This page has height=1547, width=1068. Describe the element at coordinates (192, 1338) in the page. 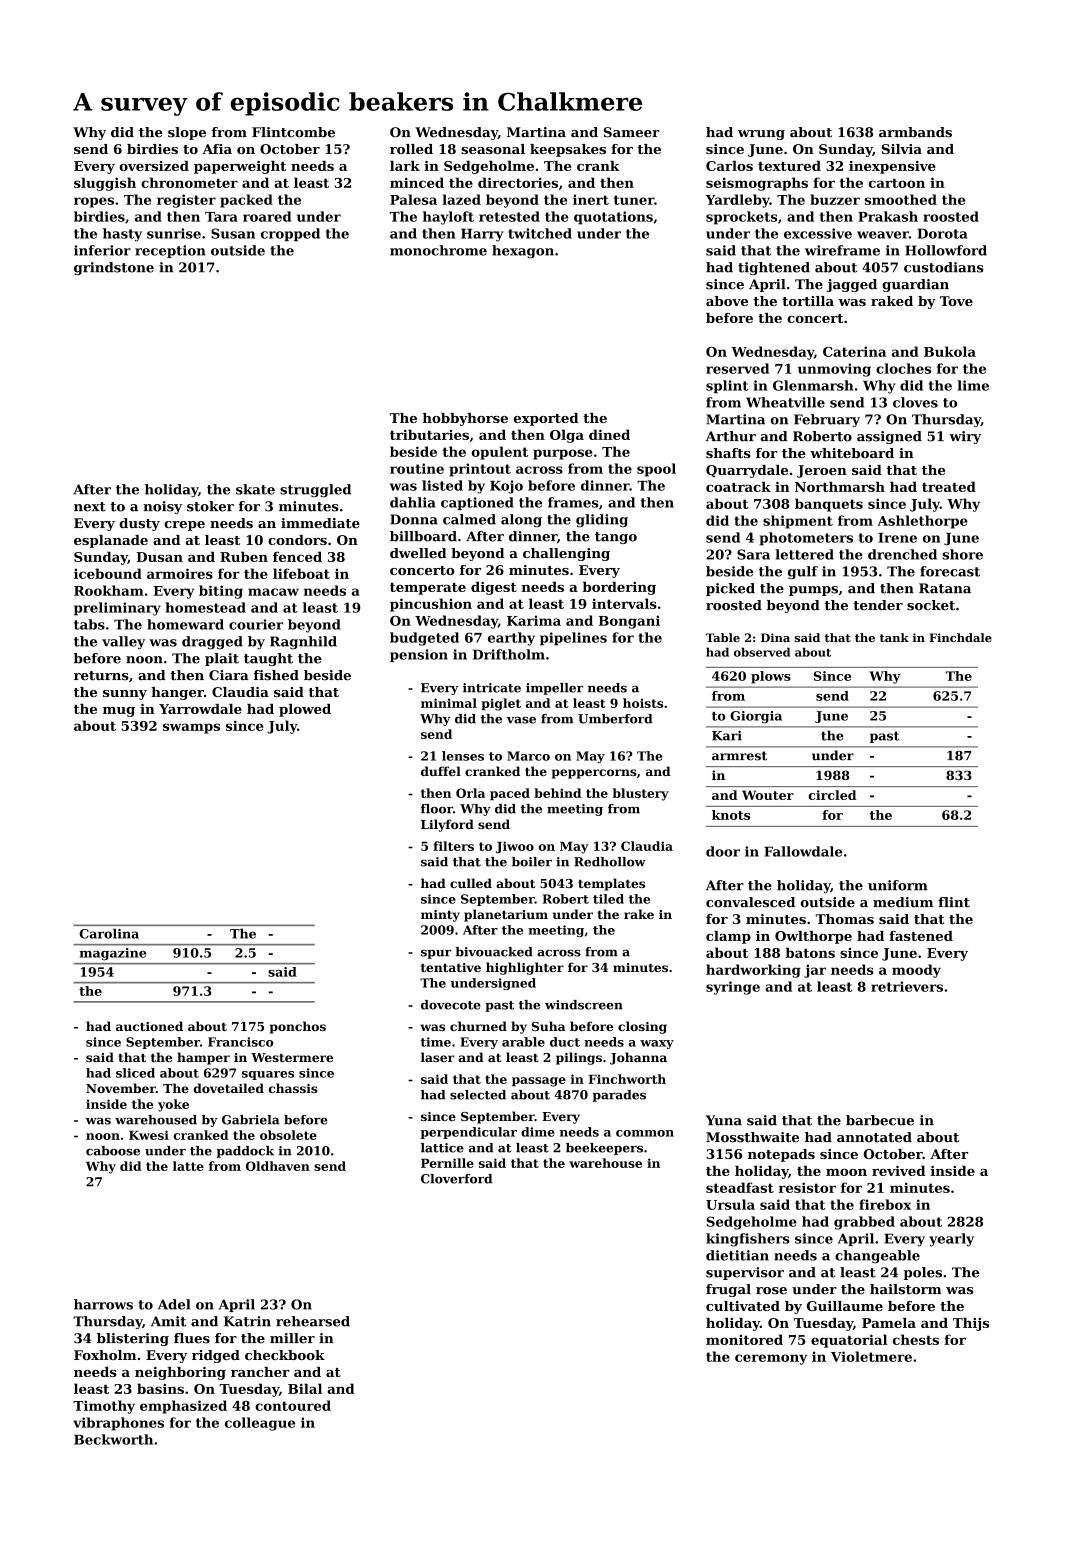

I see `flues` at that location.
